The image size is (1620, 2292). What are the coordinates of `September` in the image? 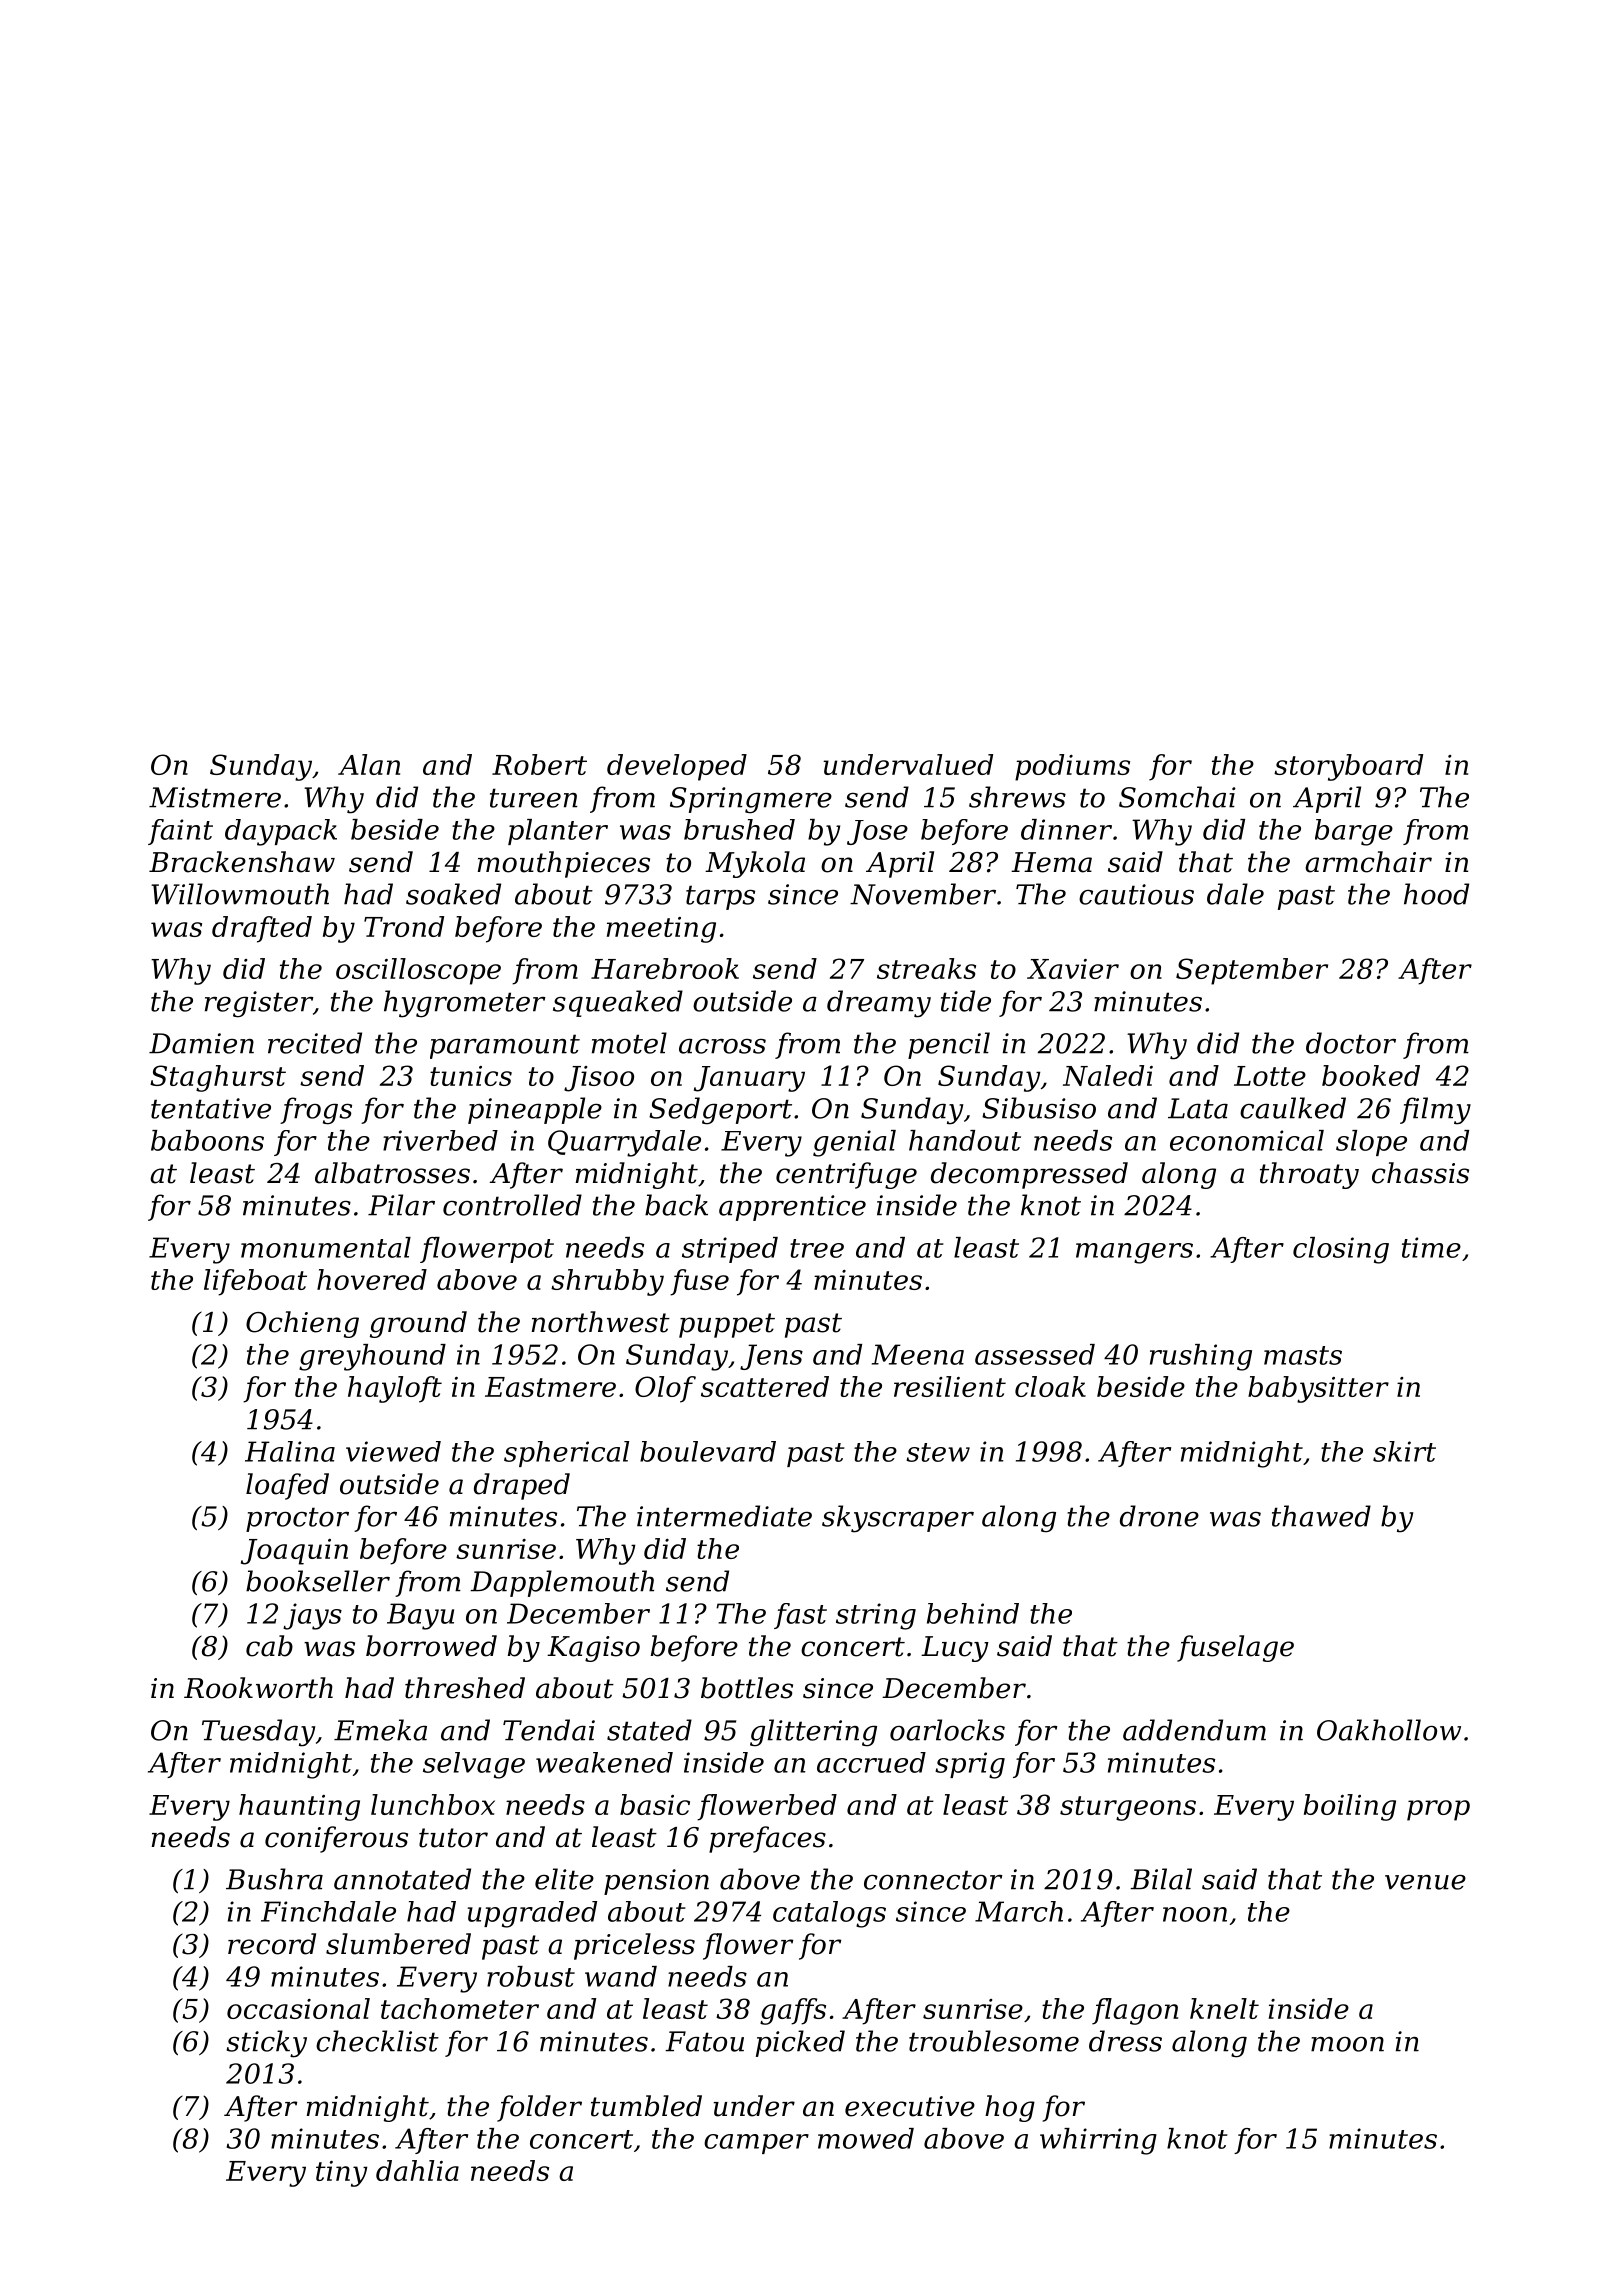 It's located at (1252, 971).
